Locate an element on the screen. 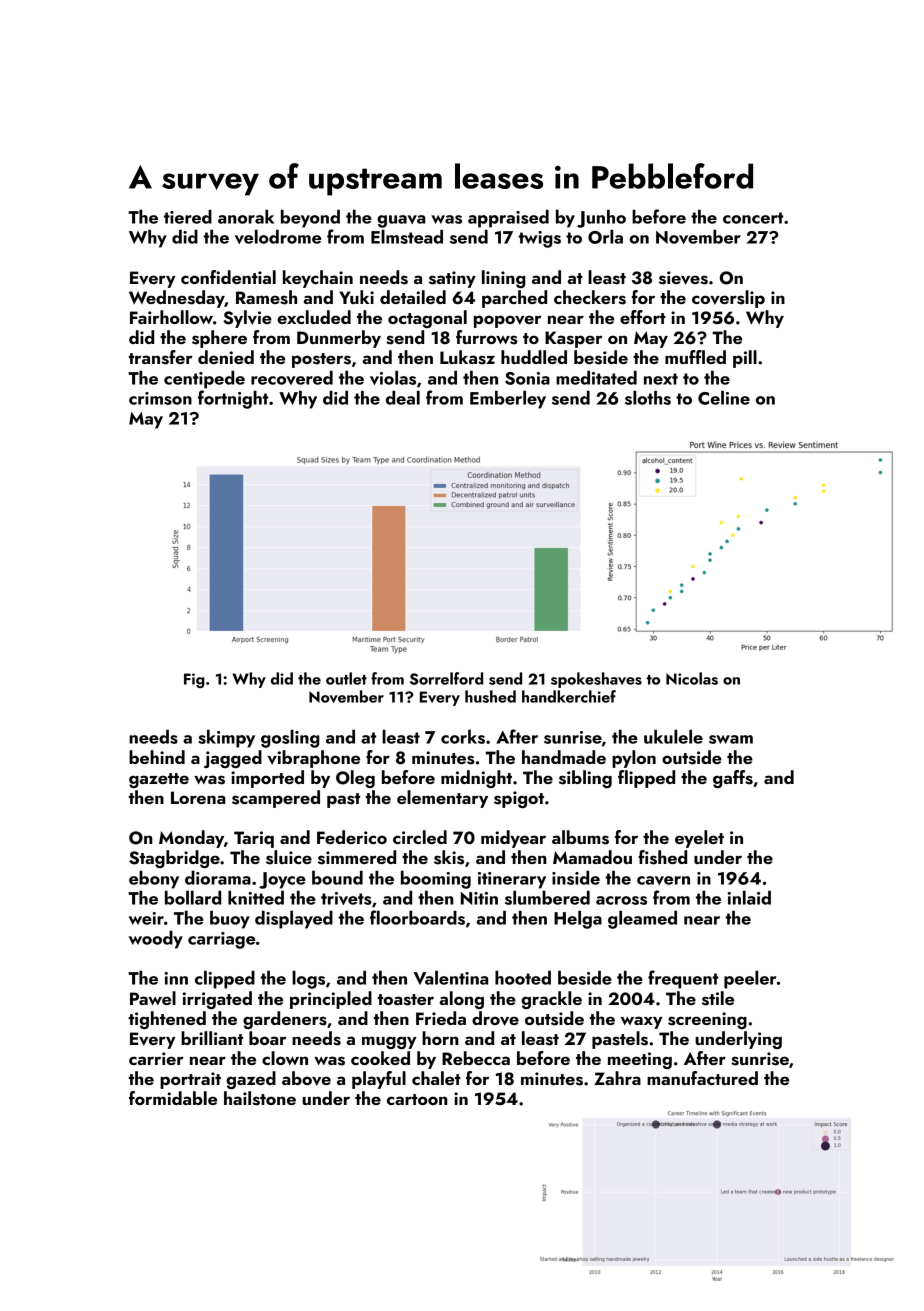 The height and width of the screenshot is (1311, 924). skimpy is located at coordinates (226, 738).
